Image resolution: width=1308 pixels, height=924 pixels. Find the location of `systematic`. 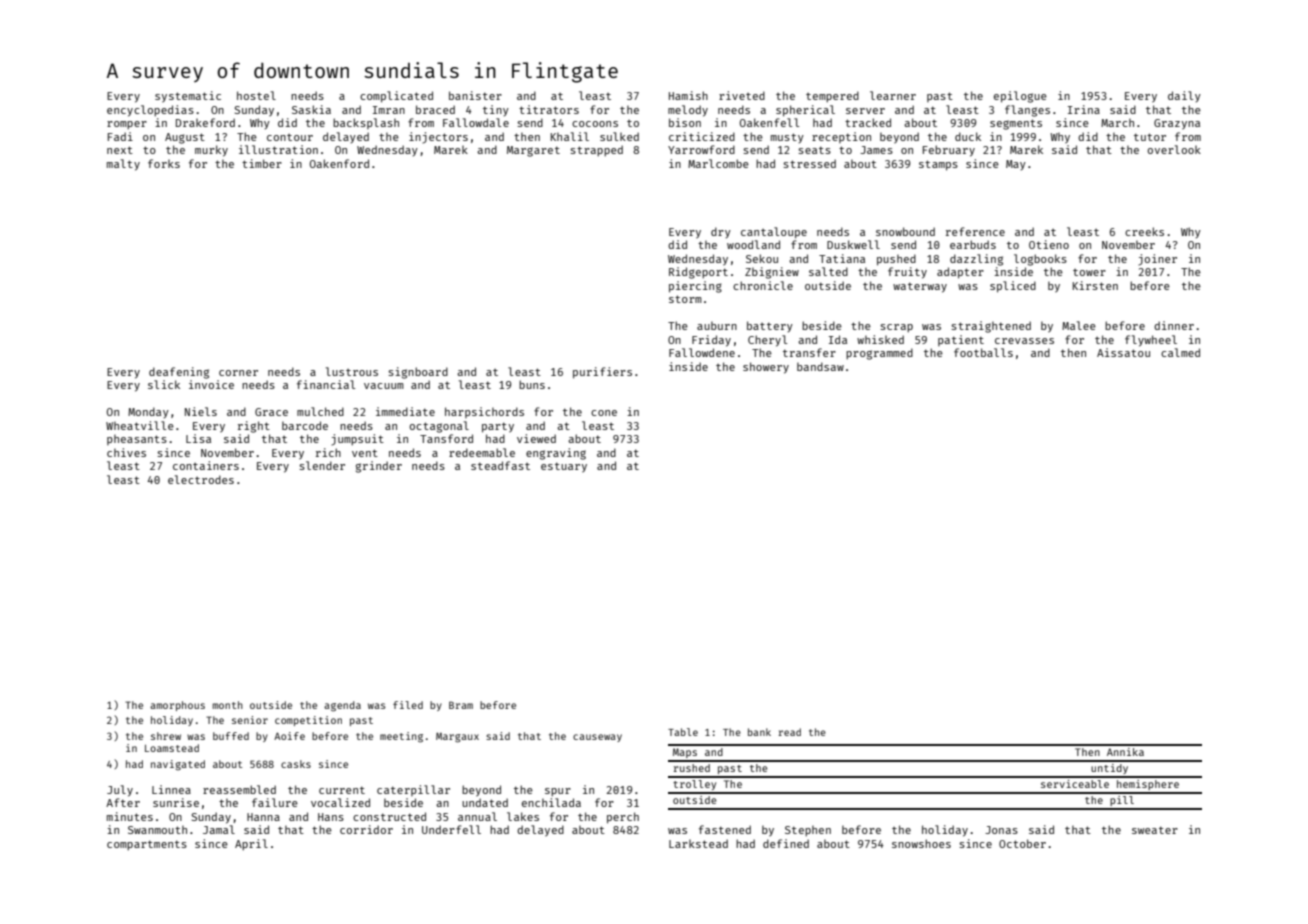

systematic is located at coordinates (188, 97).
